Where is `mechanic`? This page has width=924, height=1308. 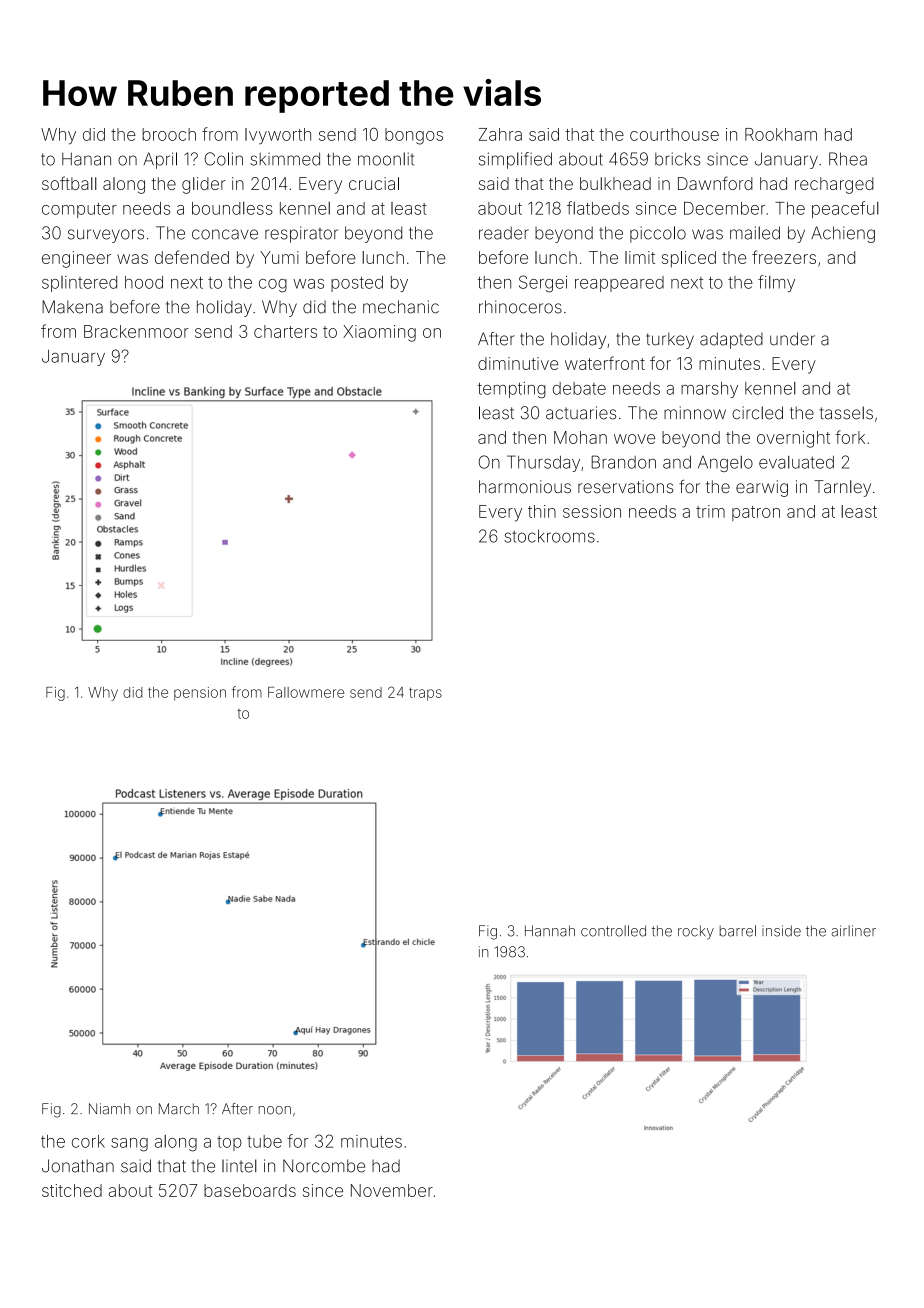 mechanic is located at coordinates (401, 307).
